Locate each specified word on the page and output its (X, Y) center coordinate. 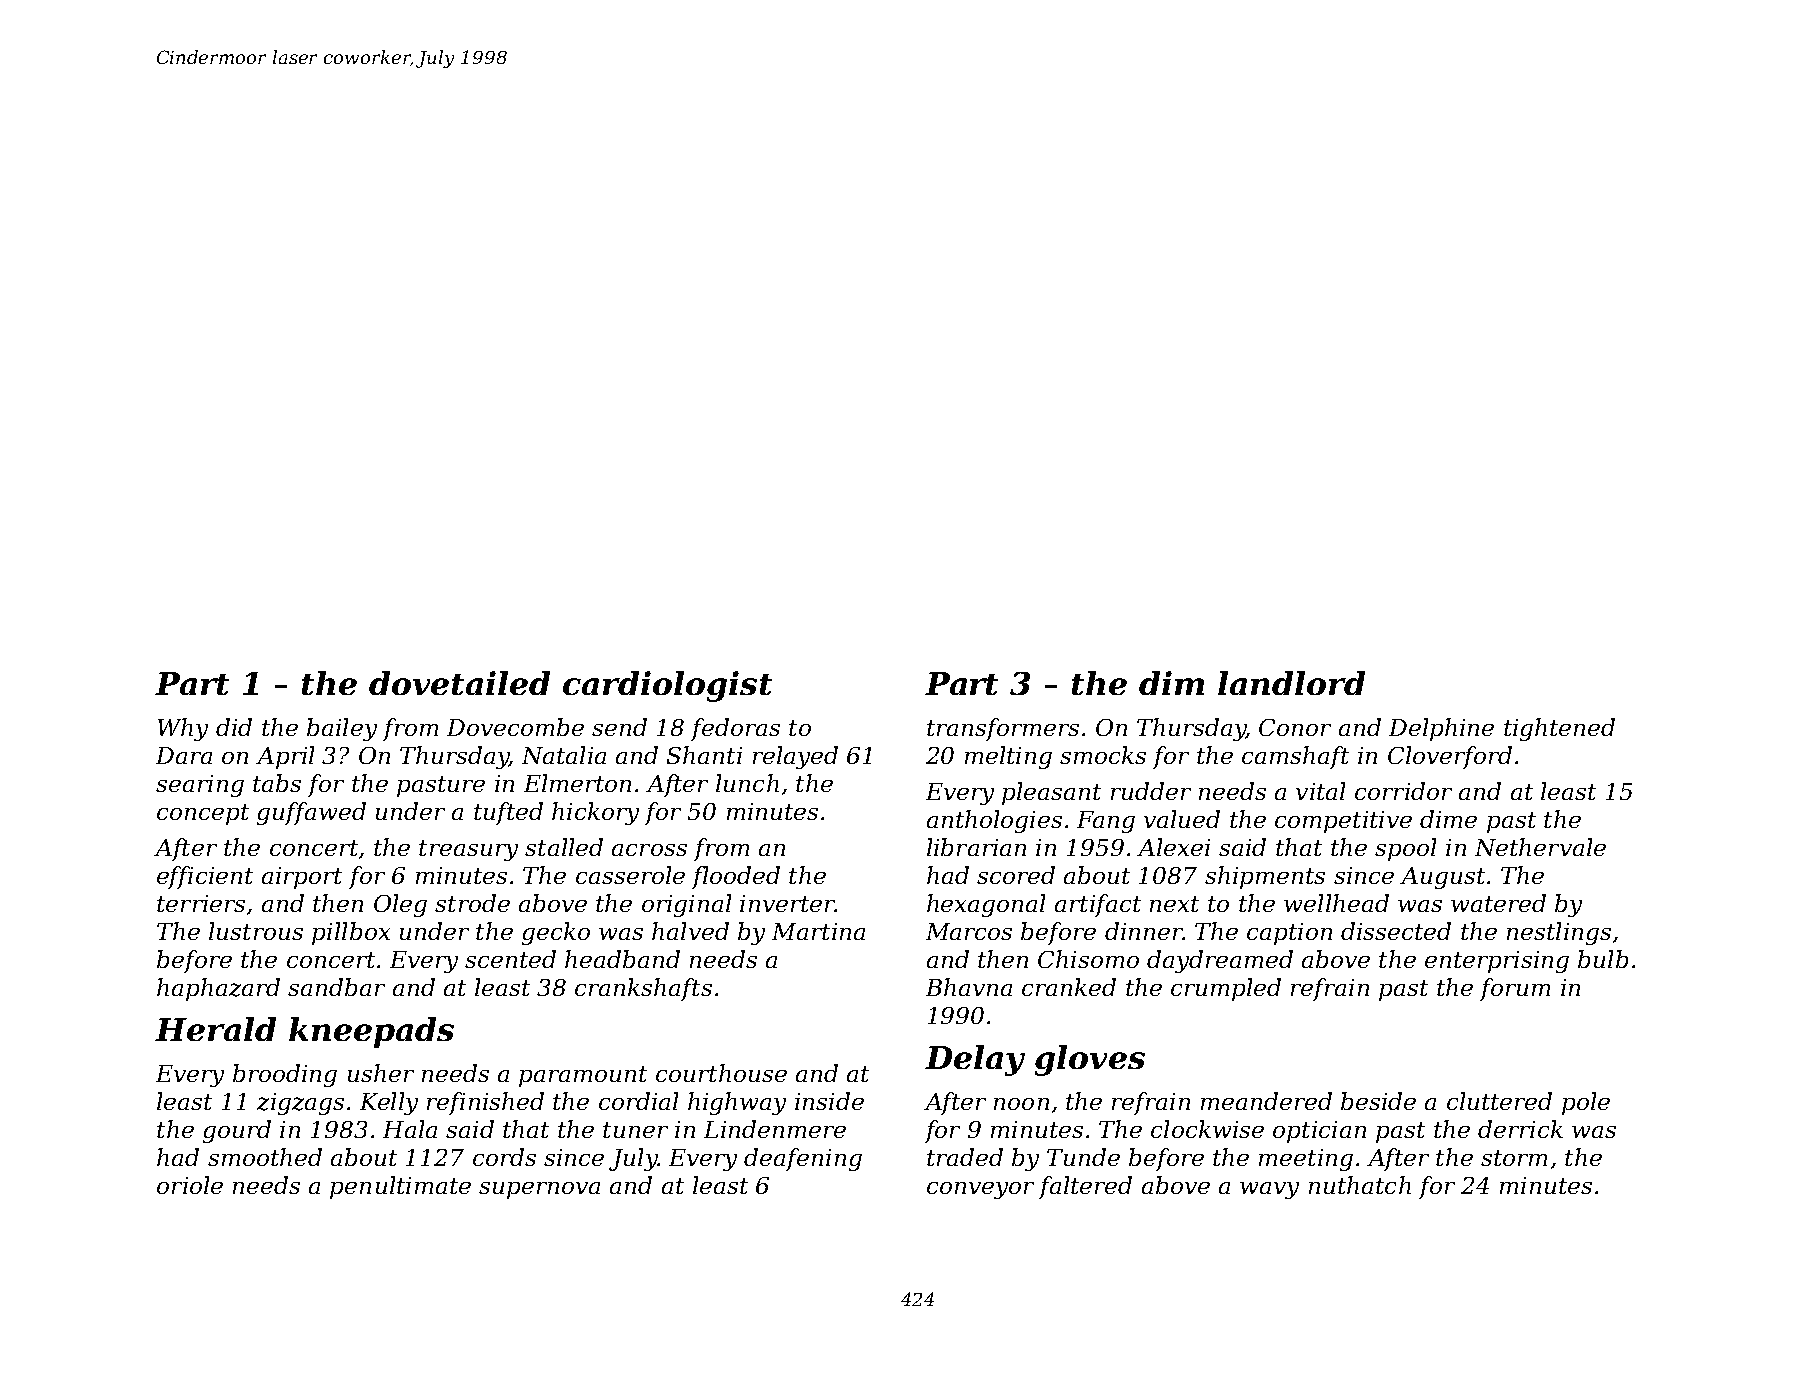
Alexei (1173, 847)
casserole (630, 875)
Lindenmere (775, 1129)
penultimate (400, 1187)
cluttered (1499, 1101)
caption (1289, 934)
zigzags (300, 1104)
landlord (1291, 683)
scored (1016, 875)
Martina (818, 931)
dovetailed (459, 683)
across (649, 850)
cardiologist (667, 686)
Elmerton (577, 783)
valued (1182, 819)
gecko (556, 933)
